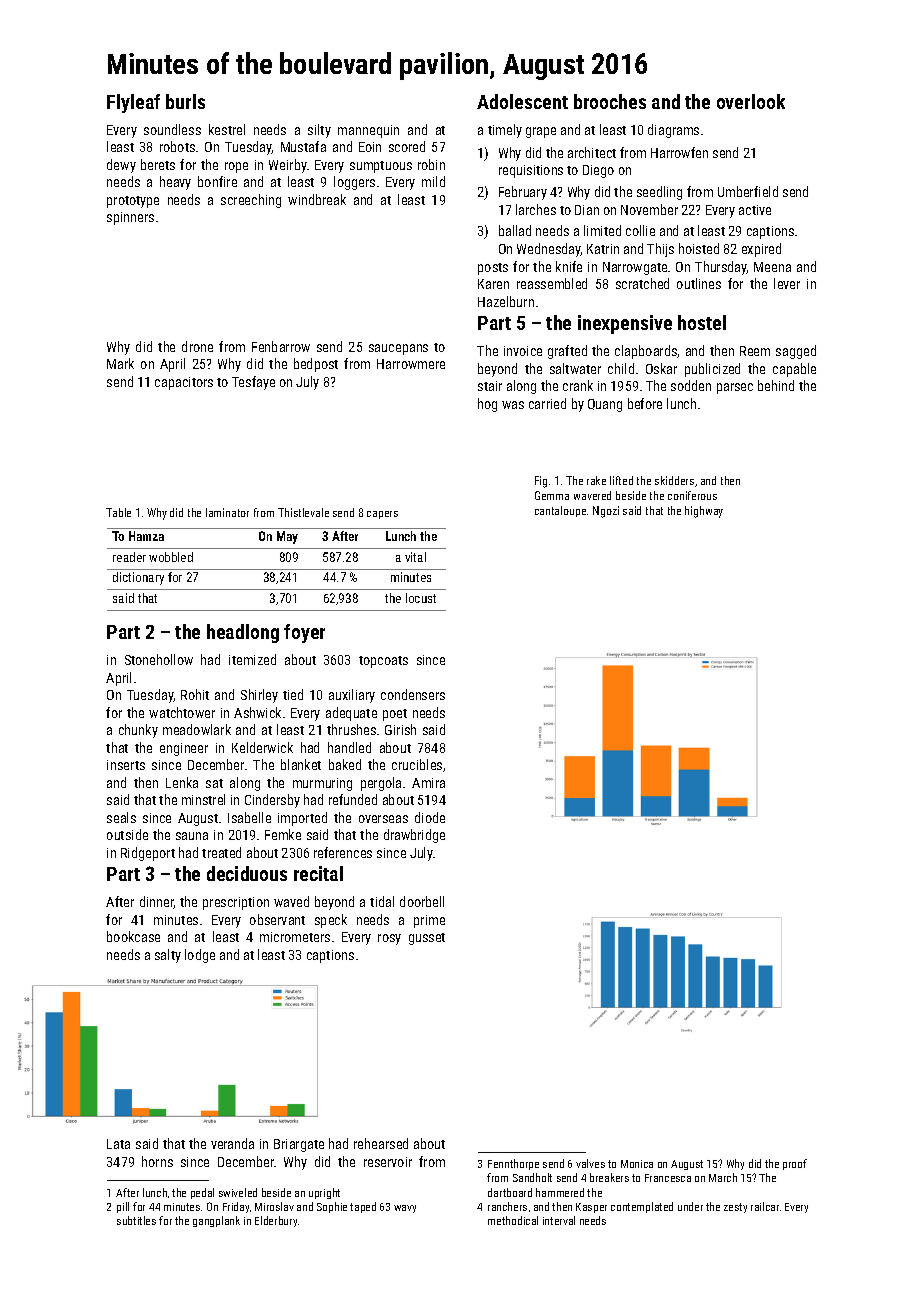  I want to click on overlook, so click(751, 101).
